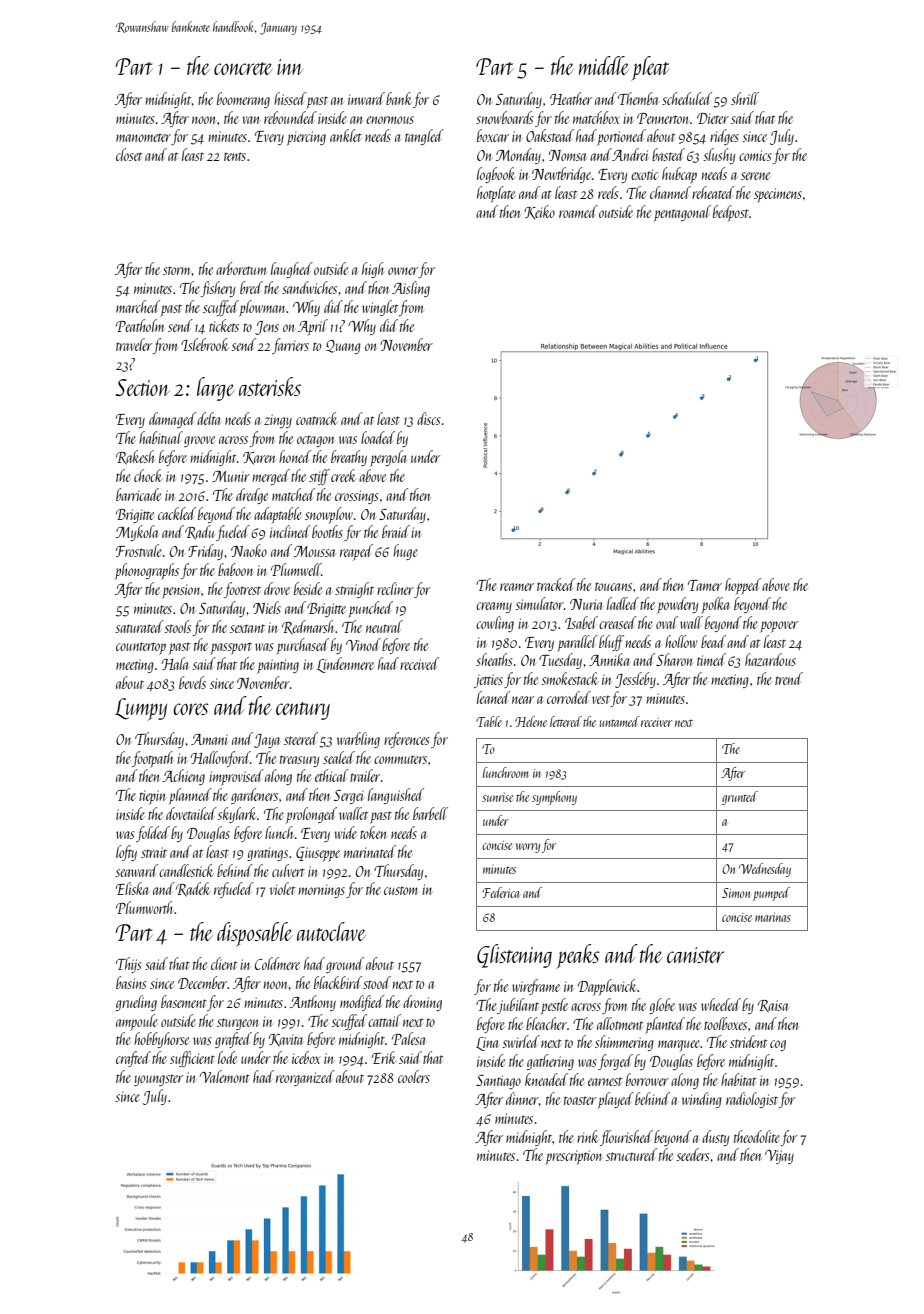 The width and height of the screenshot is (924, 1314). Describe the element at coordinates (705, 585) in the screenshot. I see `Tamer` at that location.
